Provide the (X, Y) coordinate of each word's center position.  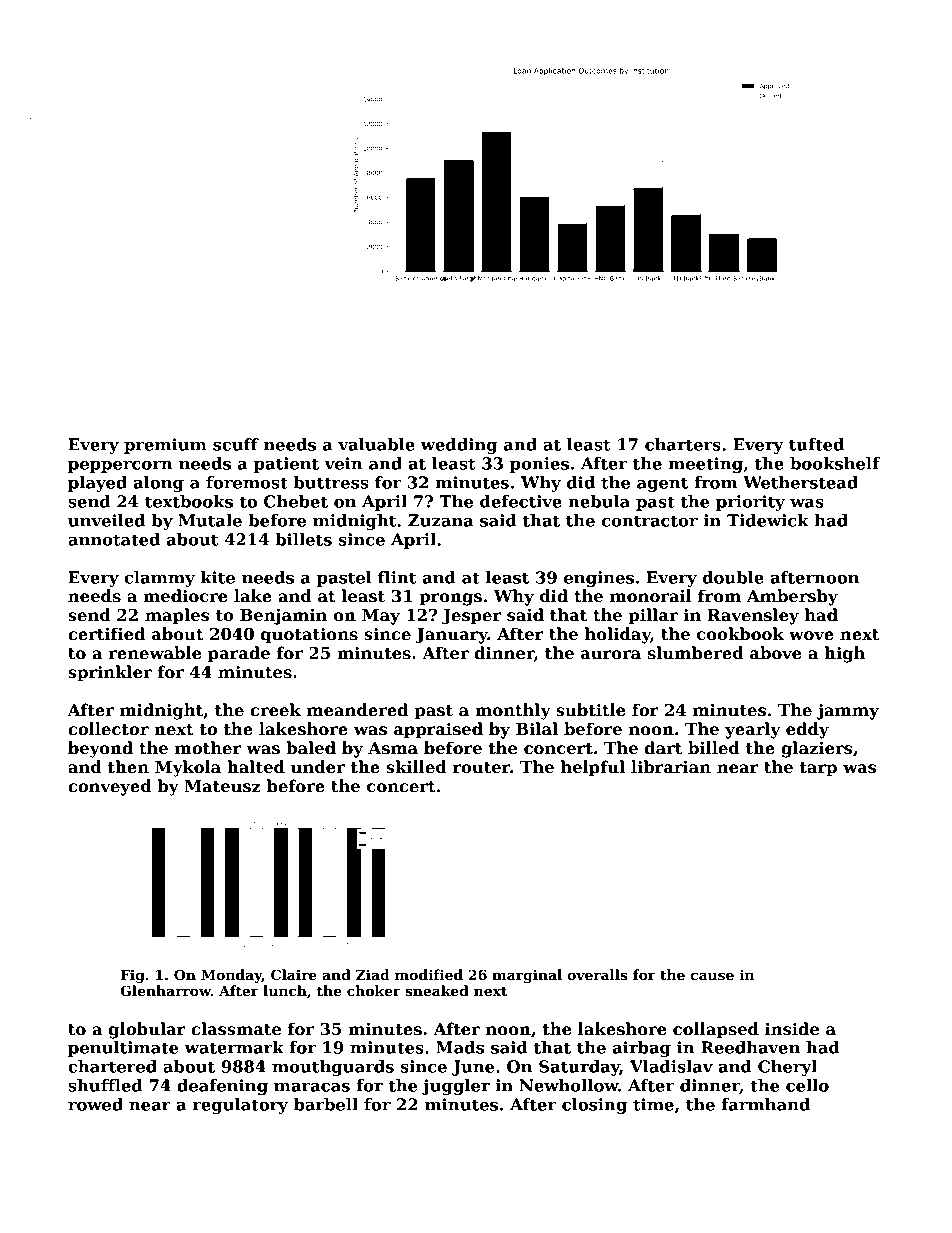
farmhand (766, 1104)
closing (594, 1106)
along (158, 484)
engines (599, 579)
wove (811, 636)
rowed (95, 1104)
